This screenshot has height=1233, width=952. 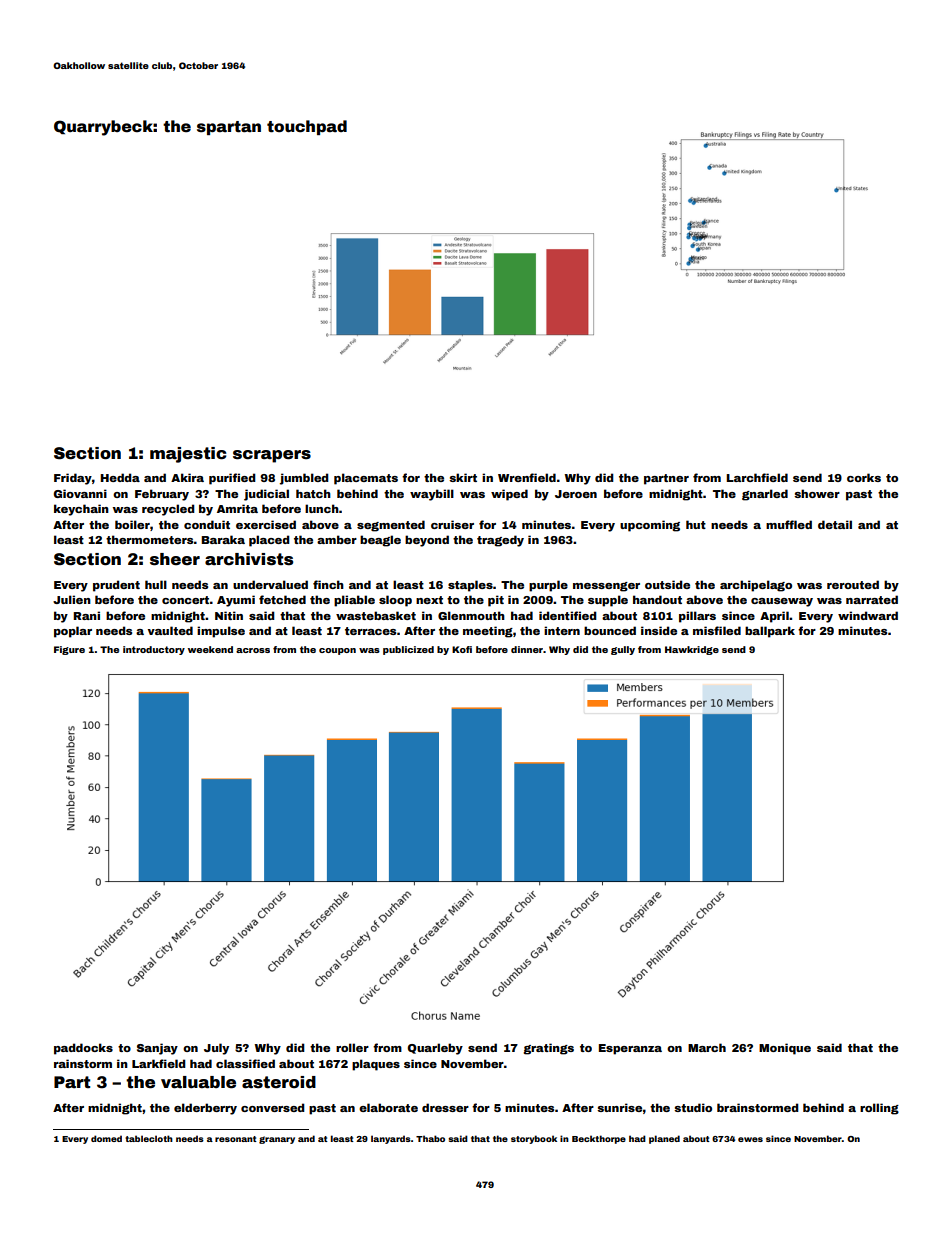 I want to click on gratings, so click(x=548, y=1049).
